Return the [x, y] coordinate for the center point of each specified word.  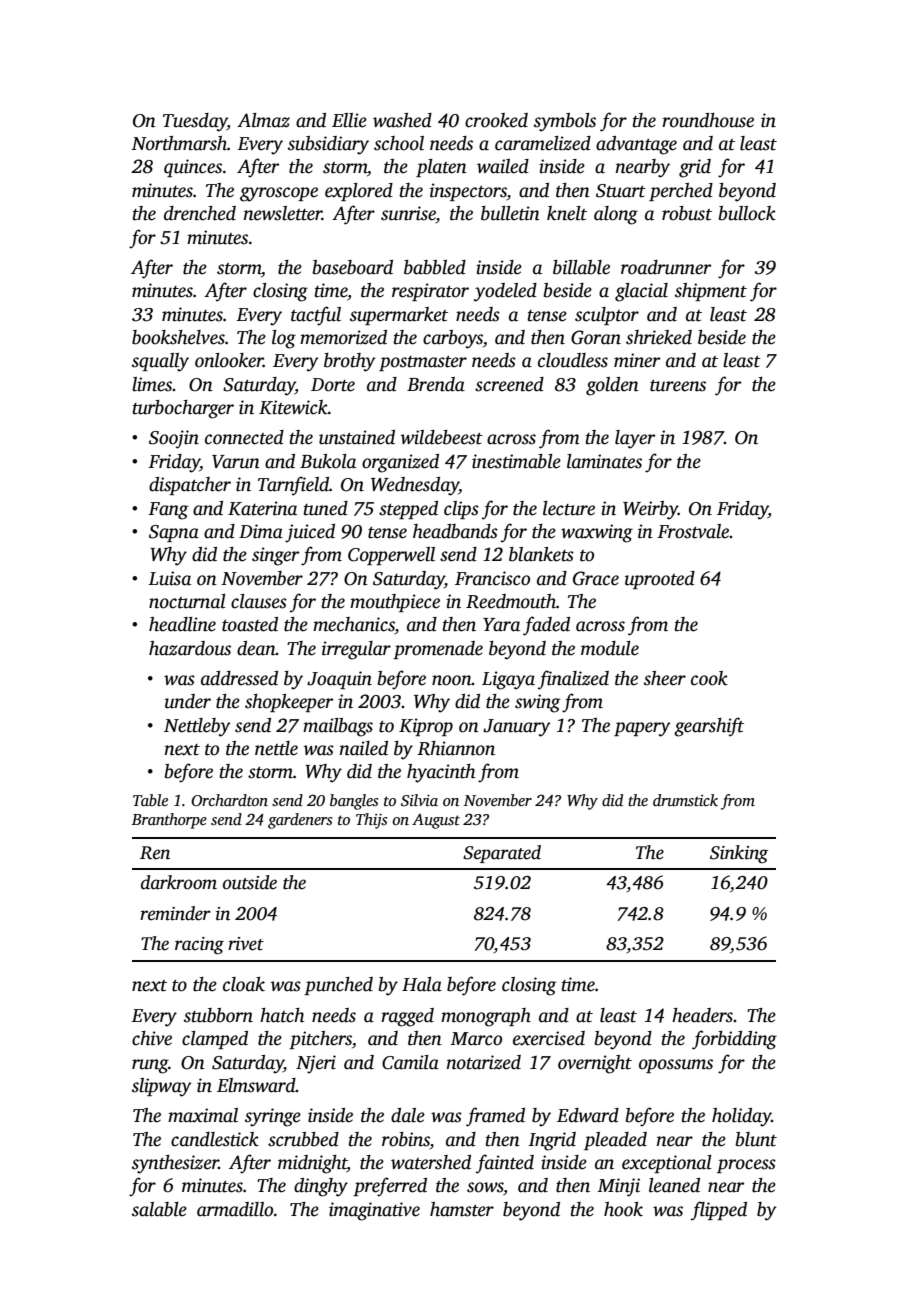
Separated [502, 854]
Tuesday [195, 122]
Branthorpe [169, 821]
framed [495, 1117]
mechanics [354, 625]
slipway [161, 1087]
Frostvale [693, 531]
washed [402, 120]
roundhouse [708, 120]
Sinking [739, 854]
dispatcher [190, 486]
